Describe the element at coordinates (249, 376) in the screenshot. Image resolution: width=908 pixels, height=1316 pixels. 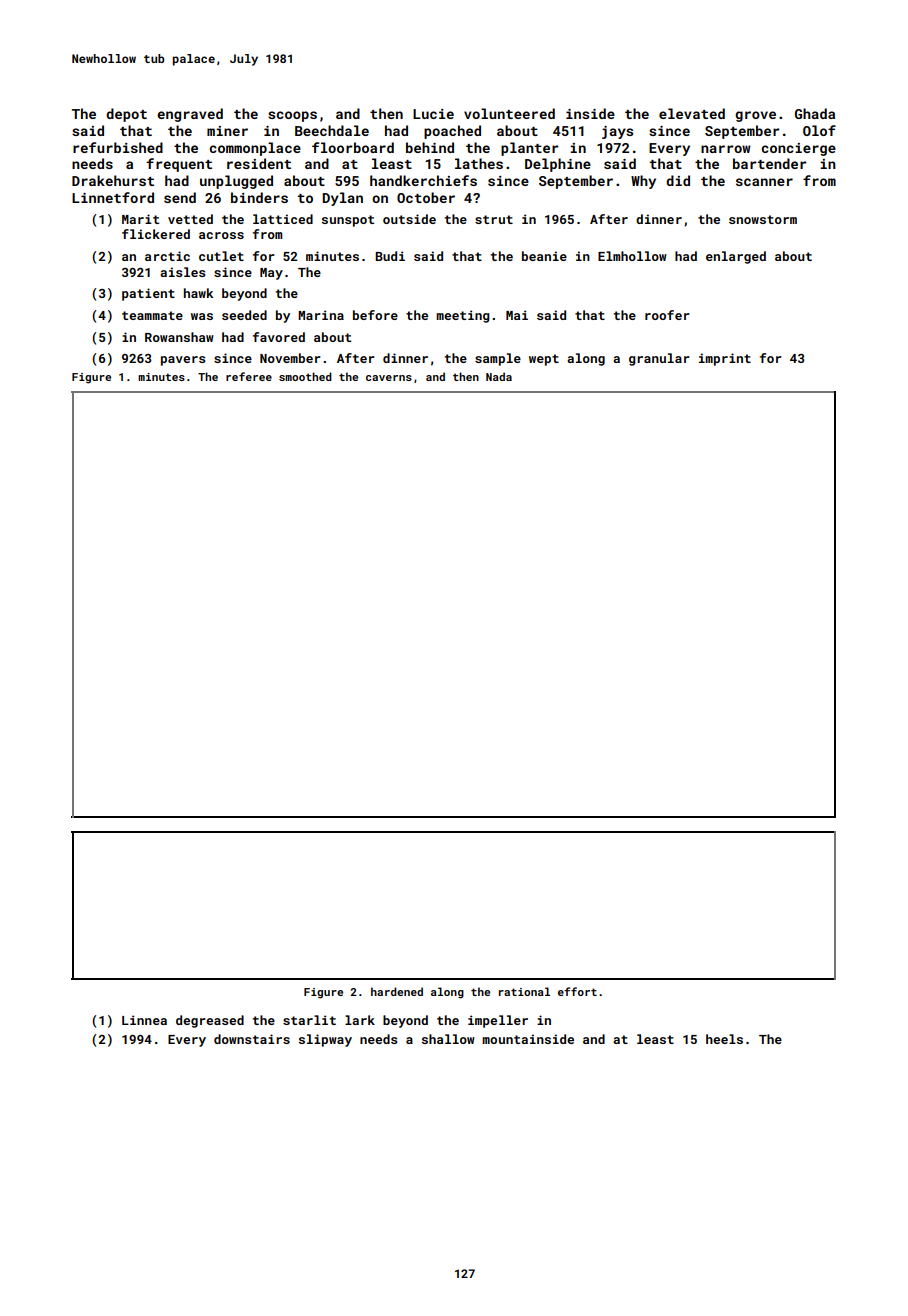
I see `referee` at that location.
